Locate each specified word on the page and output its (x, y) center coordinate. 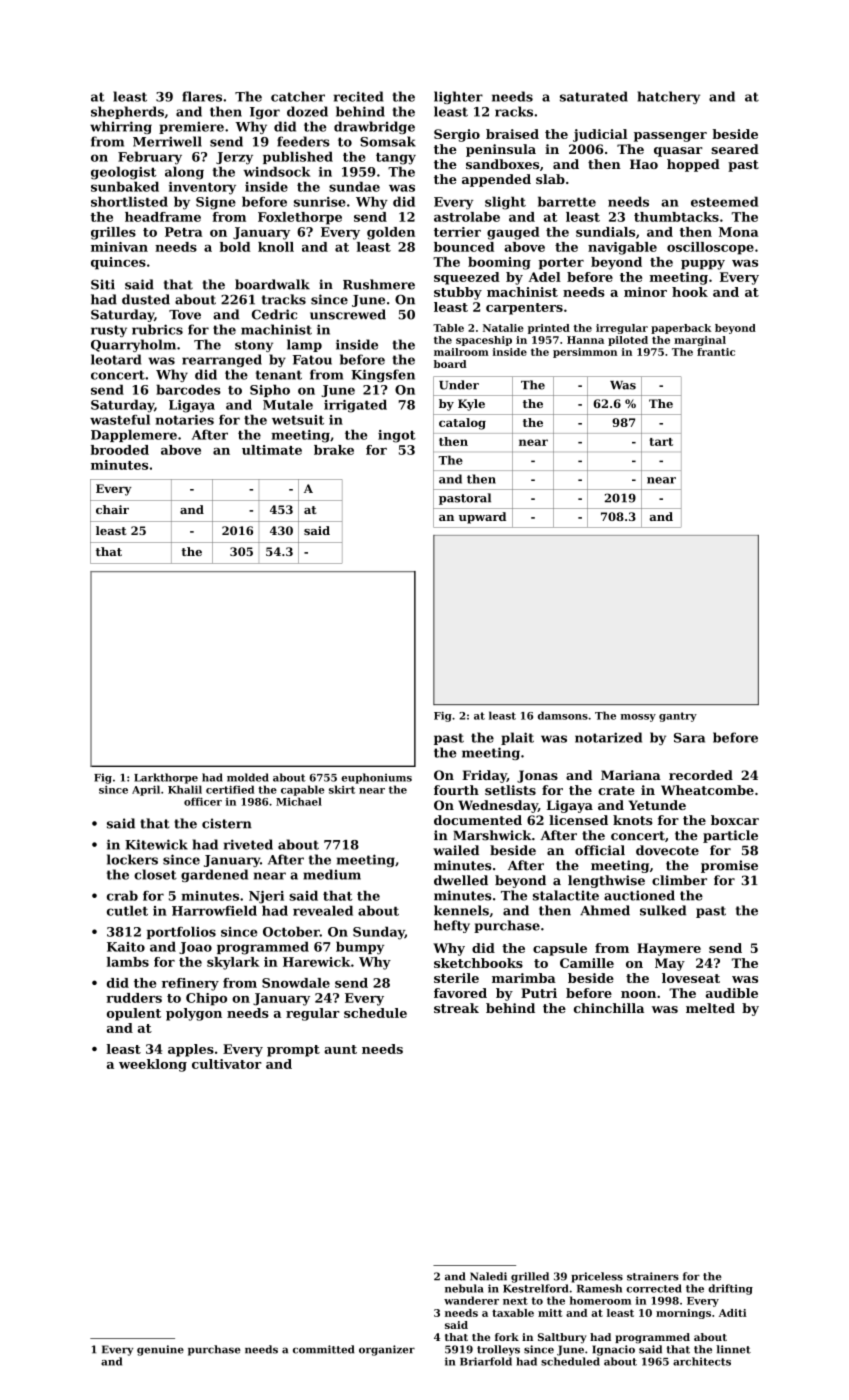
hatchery (669, 97)
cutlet (127, 910)
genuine (160, 1350)
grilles (113, 233)
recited (358, 96)
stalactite (566, 895)
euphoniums (376, 778)
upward (482, 518)
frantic (716, 352)
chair (112, 509)
